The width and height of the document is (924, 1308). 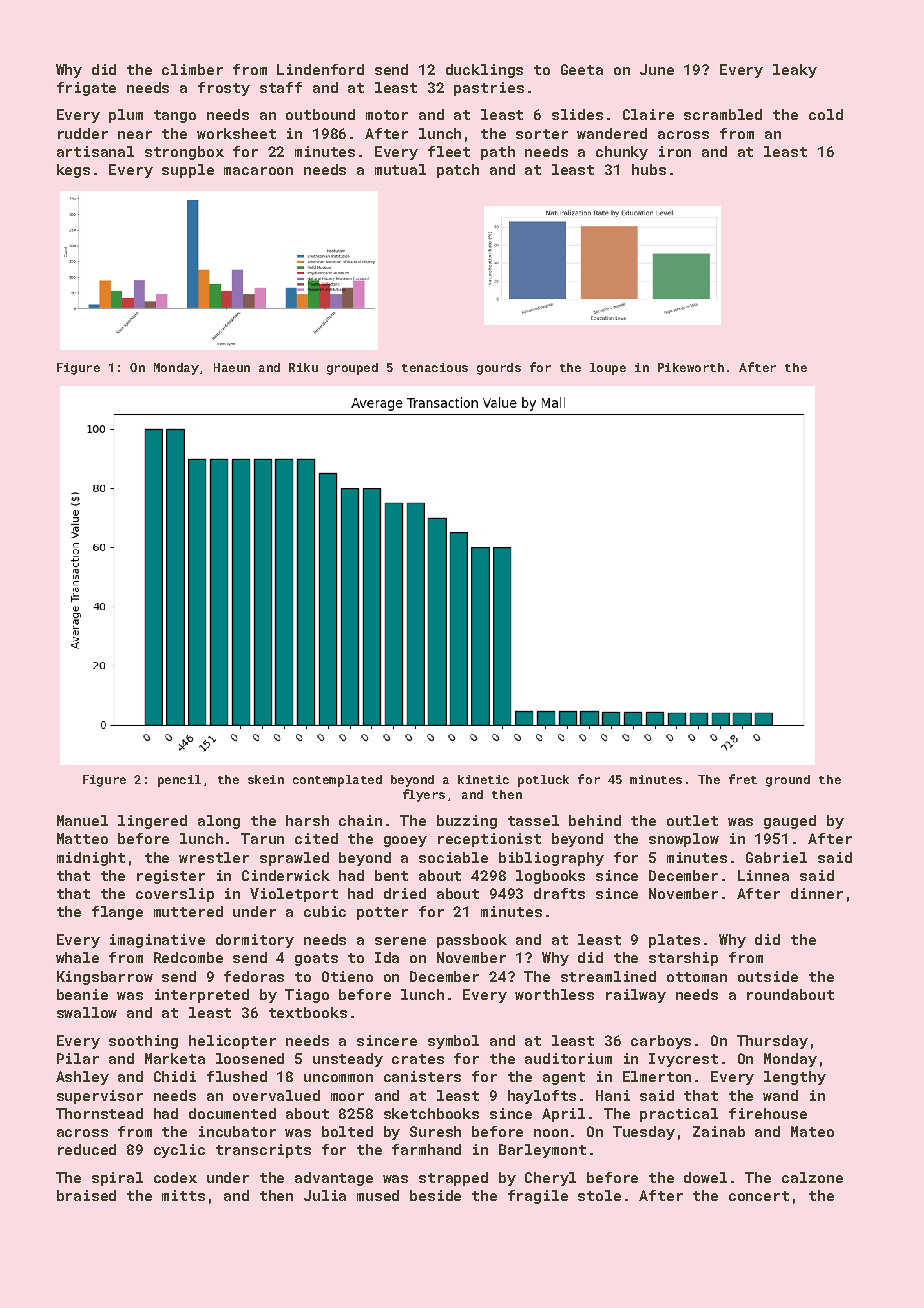 I want to click on loupe, so click(x=608, y=369).
